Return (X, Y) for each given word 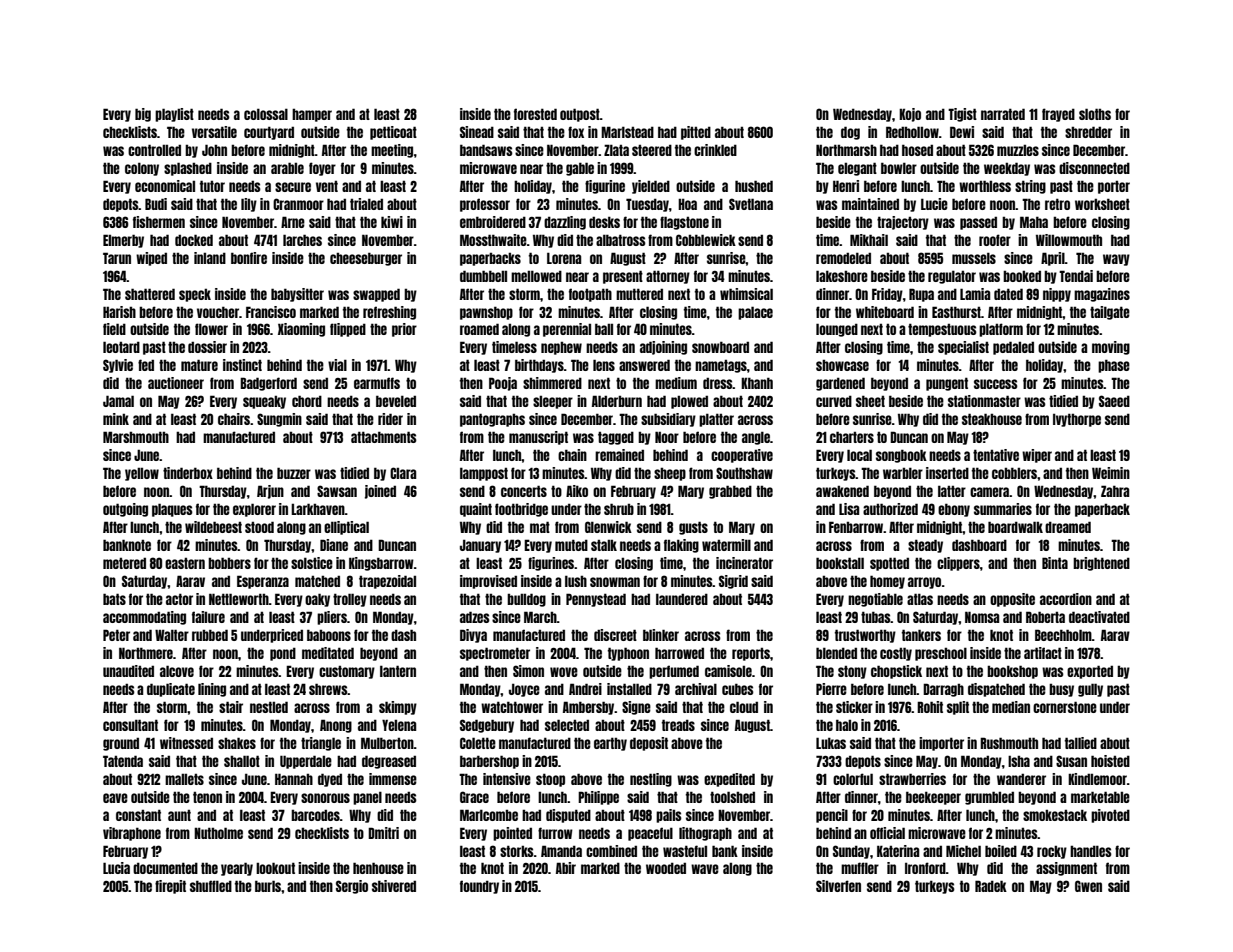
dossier (207, 347)
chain (572, 455)
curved (834, 401)
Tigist (962, 115)
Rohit (930, 707)
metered (124, 563)
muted (571, 545)
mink (116, 419)
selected (567, 725)
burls (268, 886)
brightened (1101, 564)
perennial (567, 330)
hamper (312, 115)
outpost (580, 115)
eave (115, 798)
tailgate (1110, 313)
